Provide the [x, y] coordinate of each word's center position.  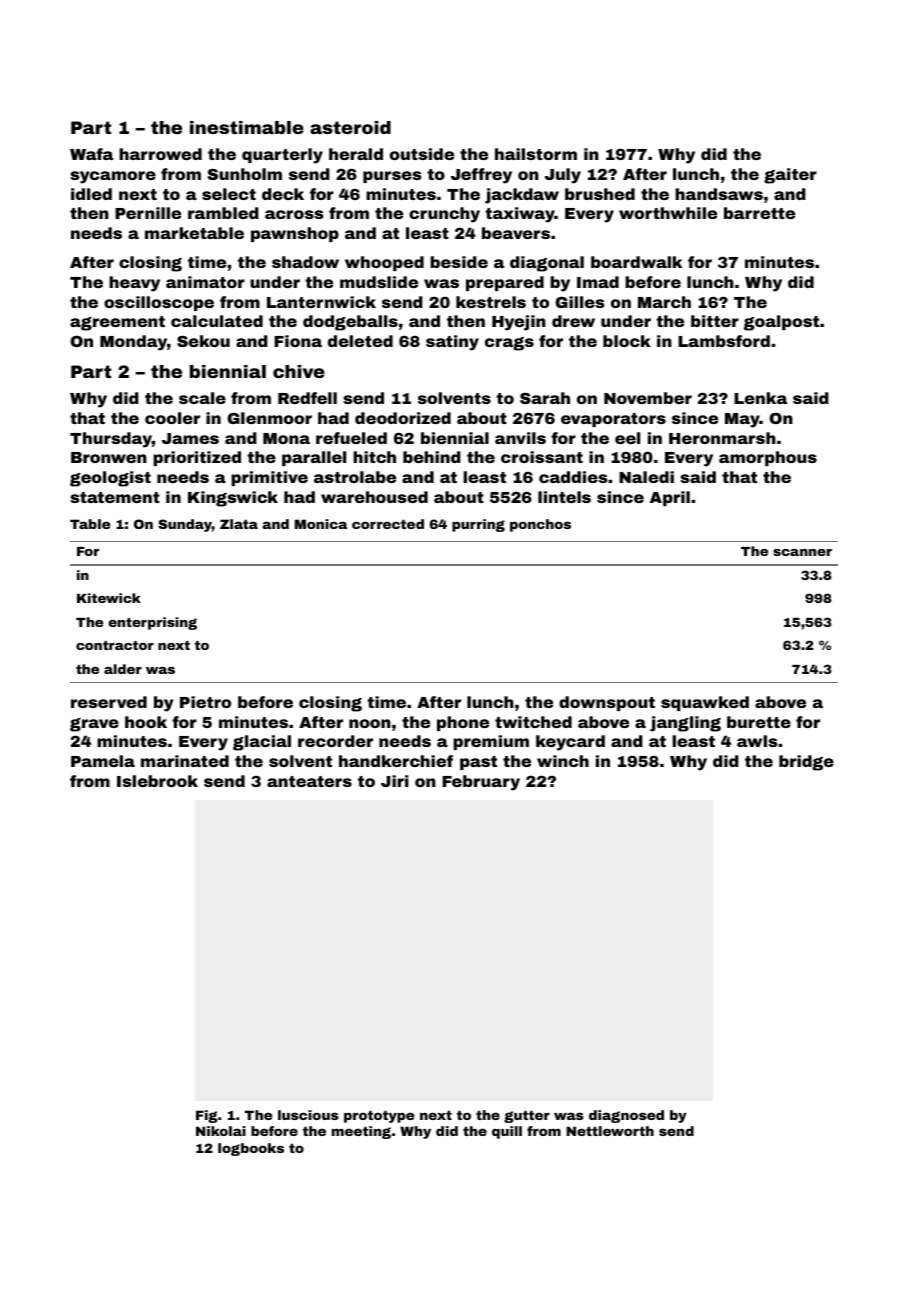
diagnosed [626, 1116]
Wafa [91, 154]
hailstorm [536, 154]
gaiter [790, 176]
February [481, 783]
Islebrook [157, 781]
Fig [207, 1116]
